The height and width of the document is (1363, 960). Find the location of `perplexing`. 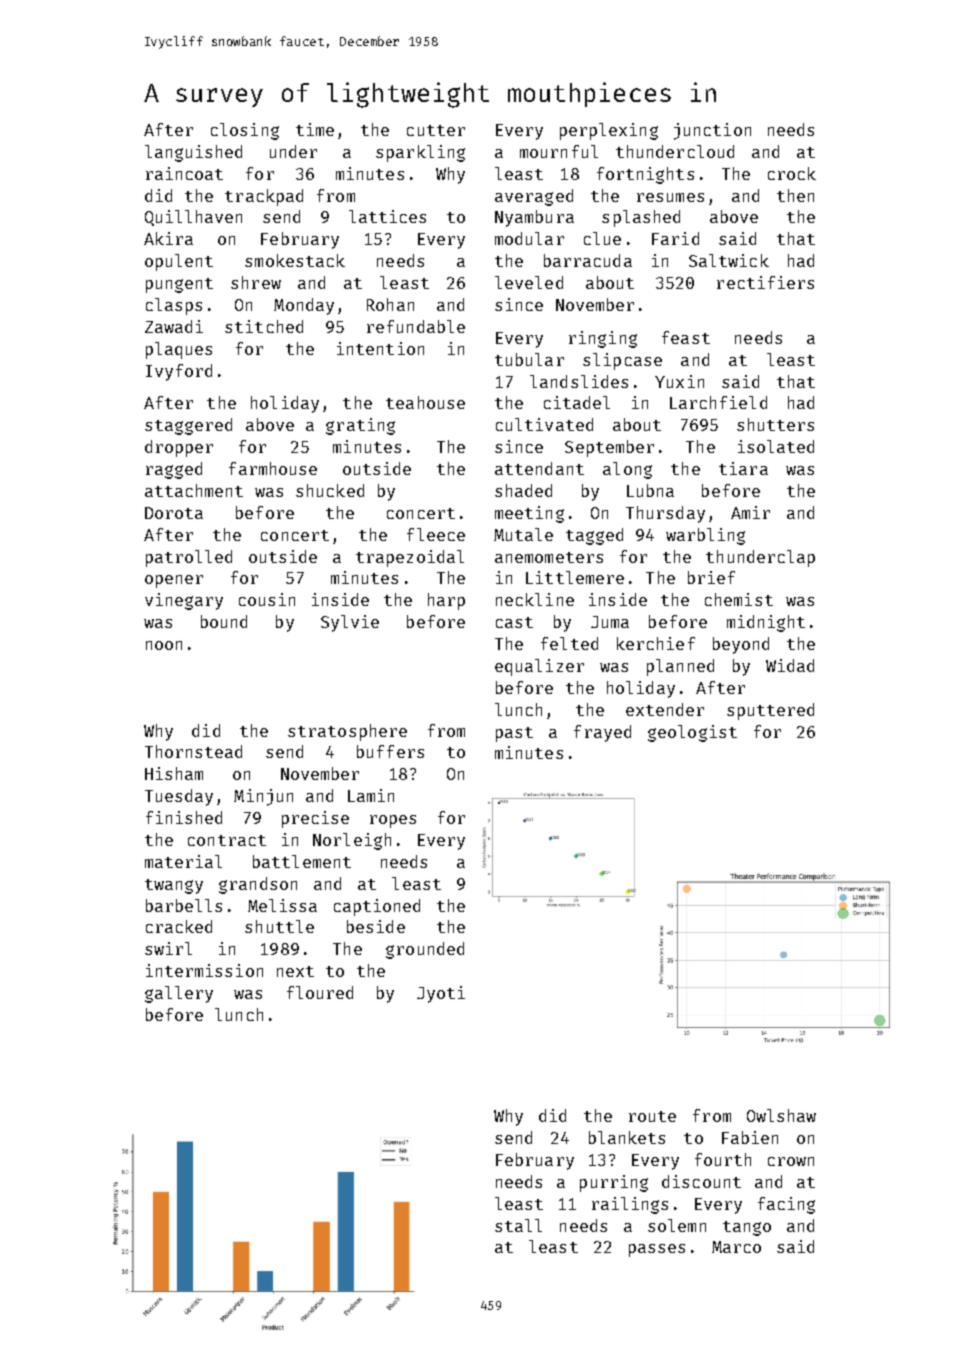

perplexing is located at coordinates (609, 131).
